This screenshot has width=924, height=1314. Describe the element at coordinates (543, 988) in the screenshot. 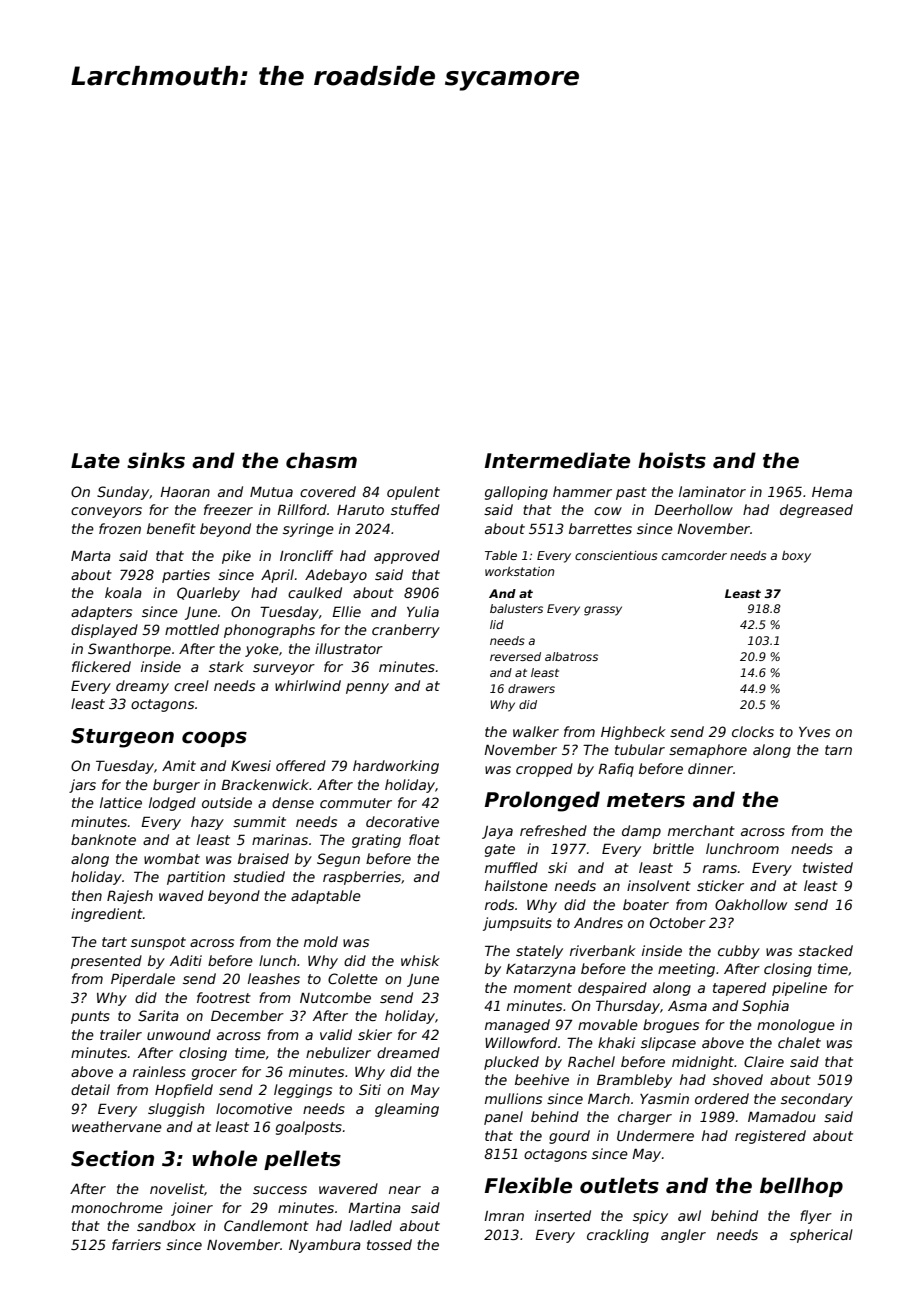

I see `moment` at that location.
